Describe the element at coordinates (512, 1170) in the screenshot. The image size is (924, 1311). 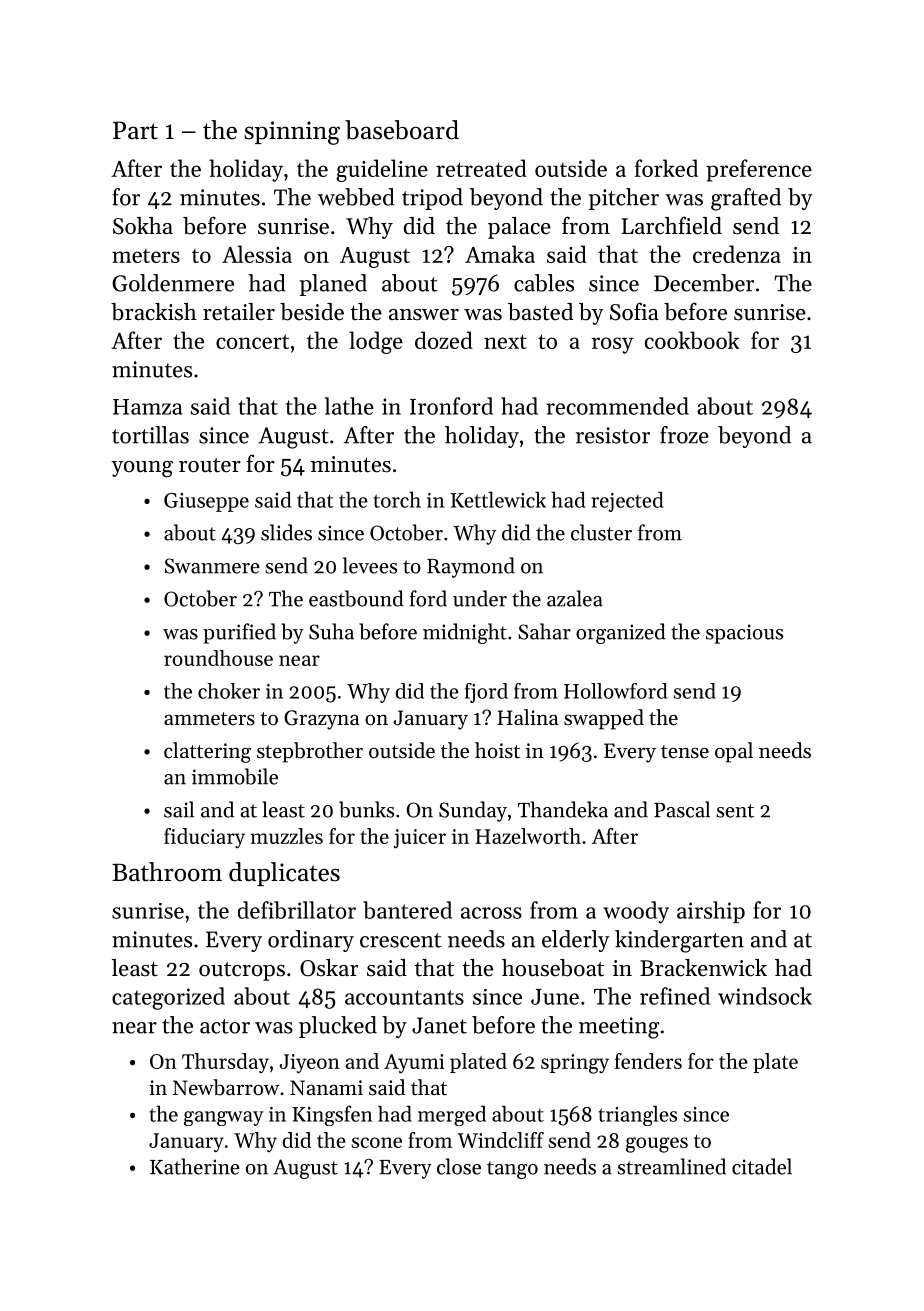
I see `tango` at that location.
